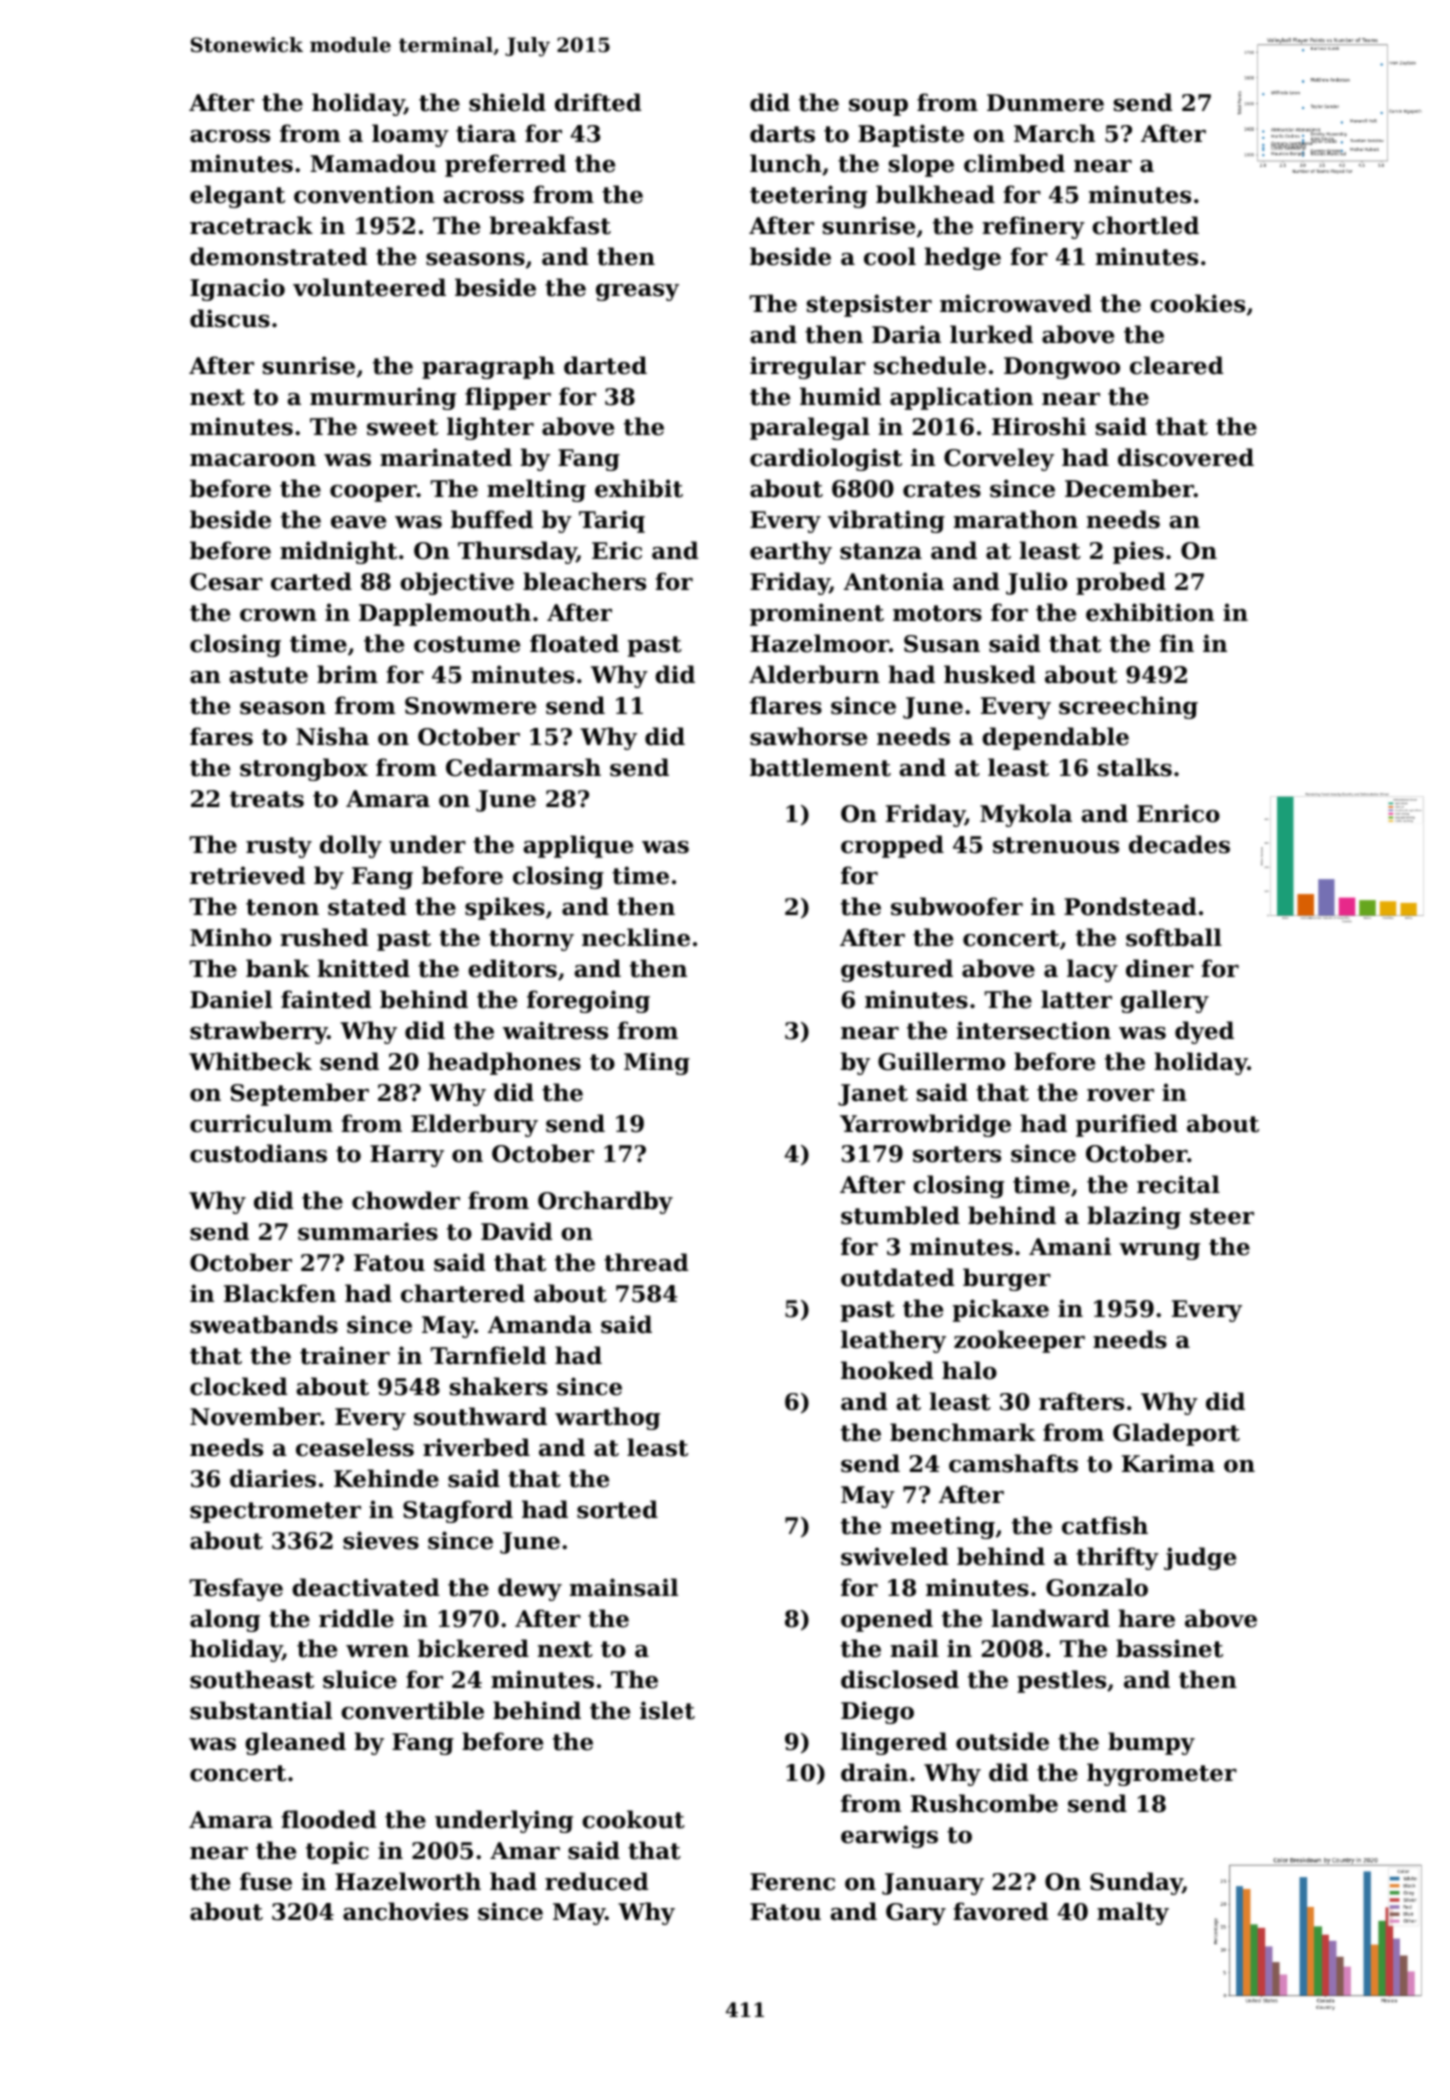 The image size is (1450, 2100). What do you see at coordinates (894, 1556) in the image?
I see `swiveled` at bounding box center [894, 1556].
